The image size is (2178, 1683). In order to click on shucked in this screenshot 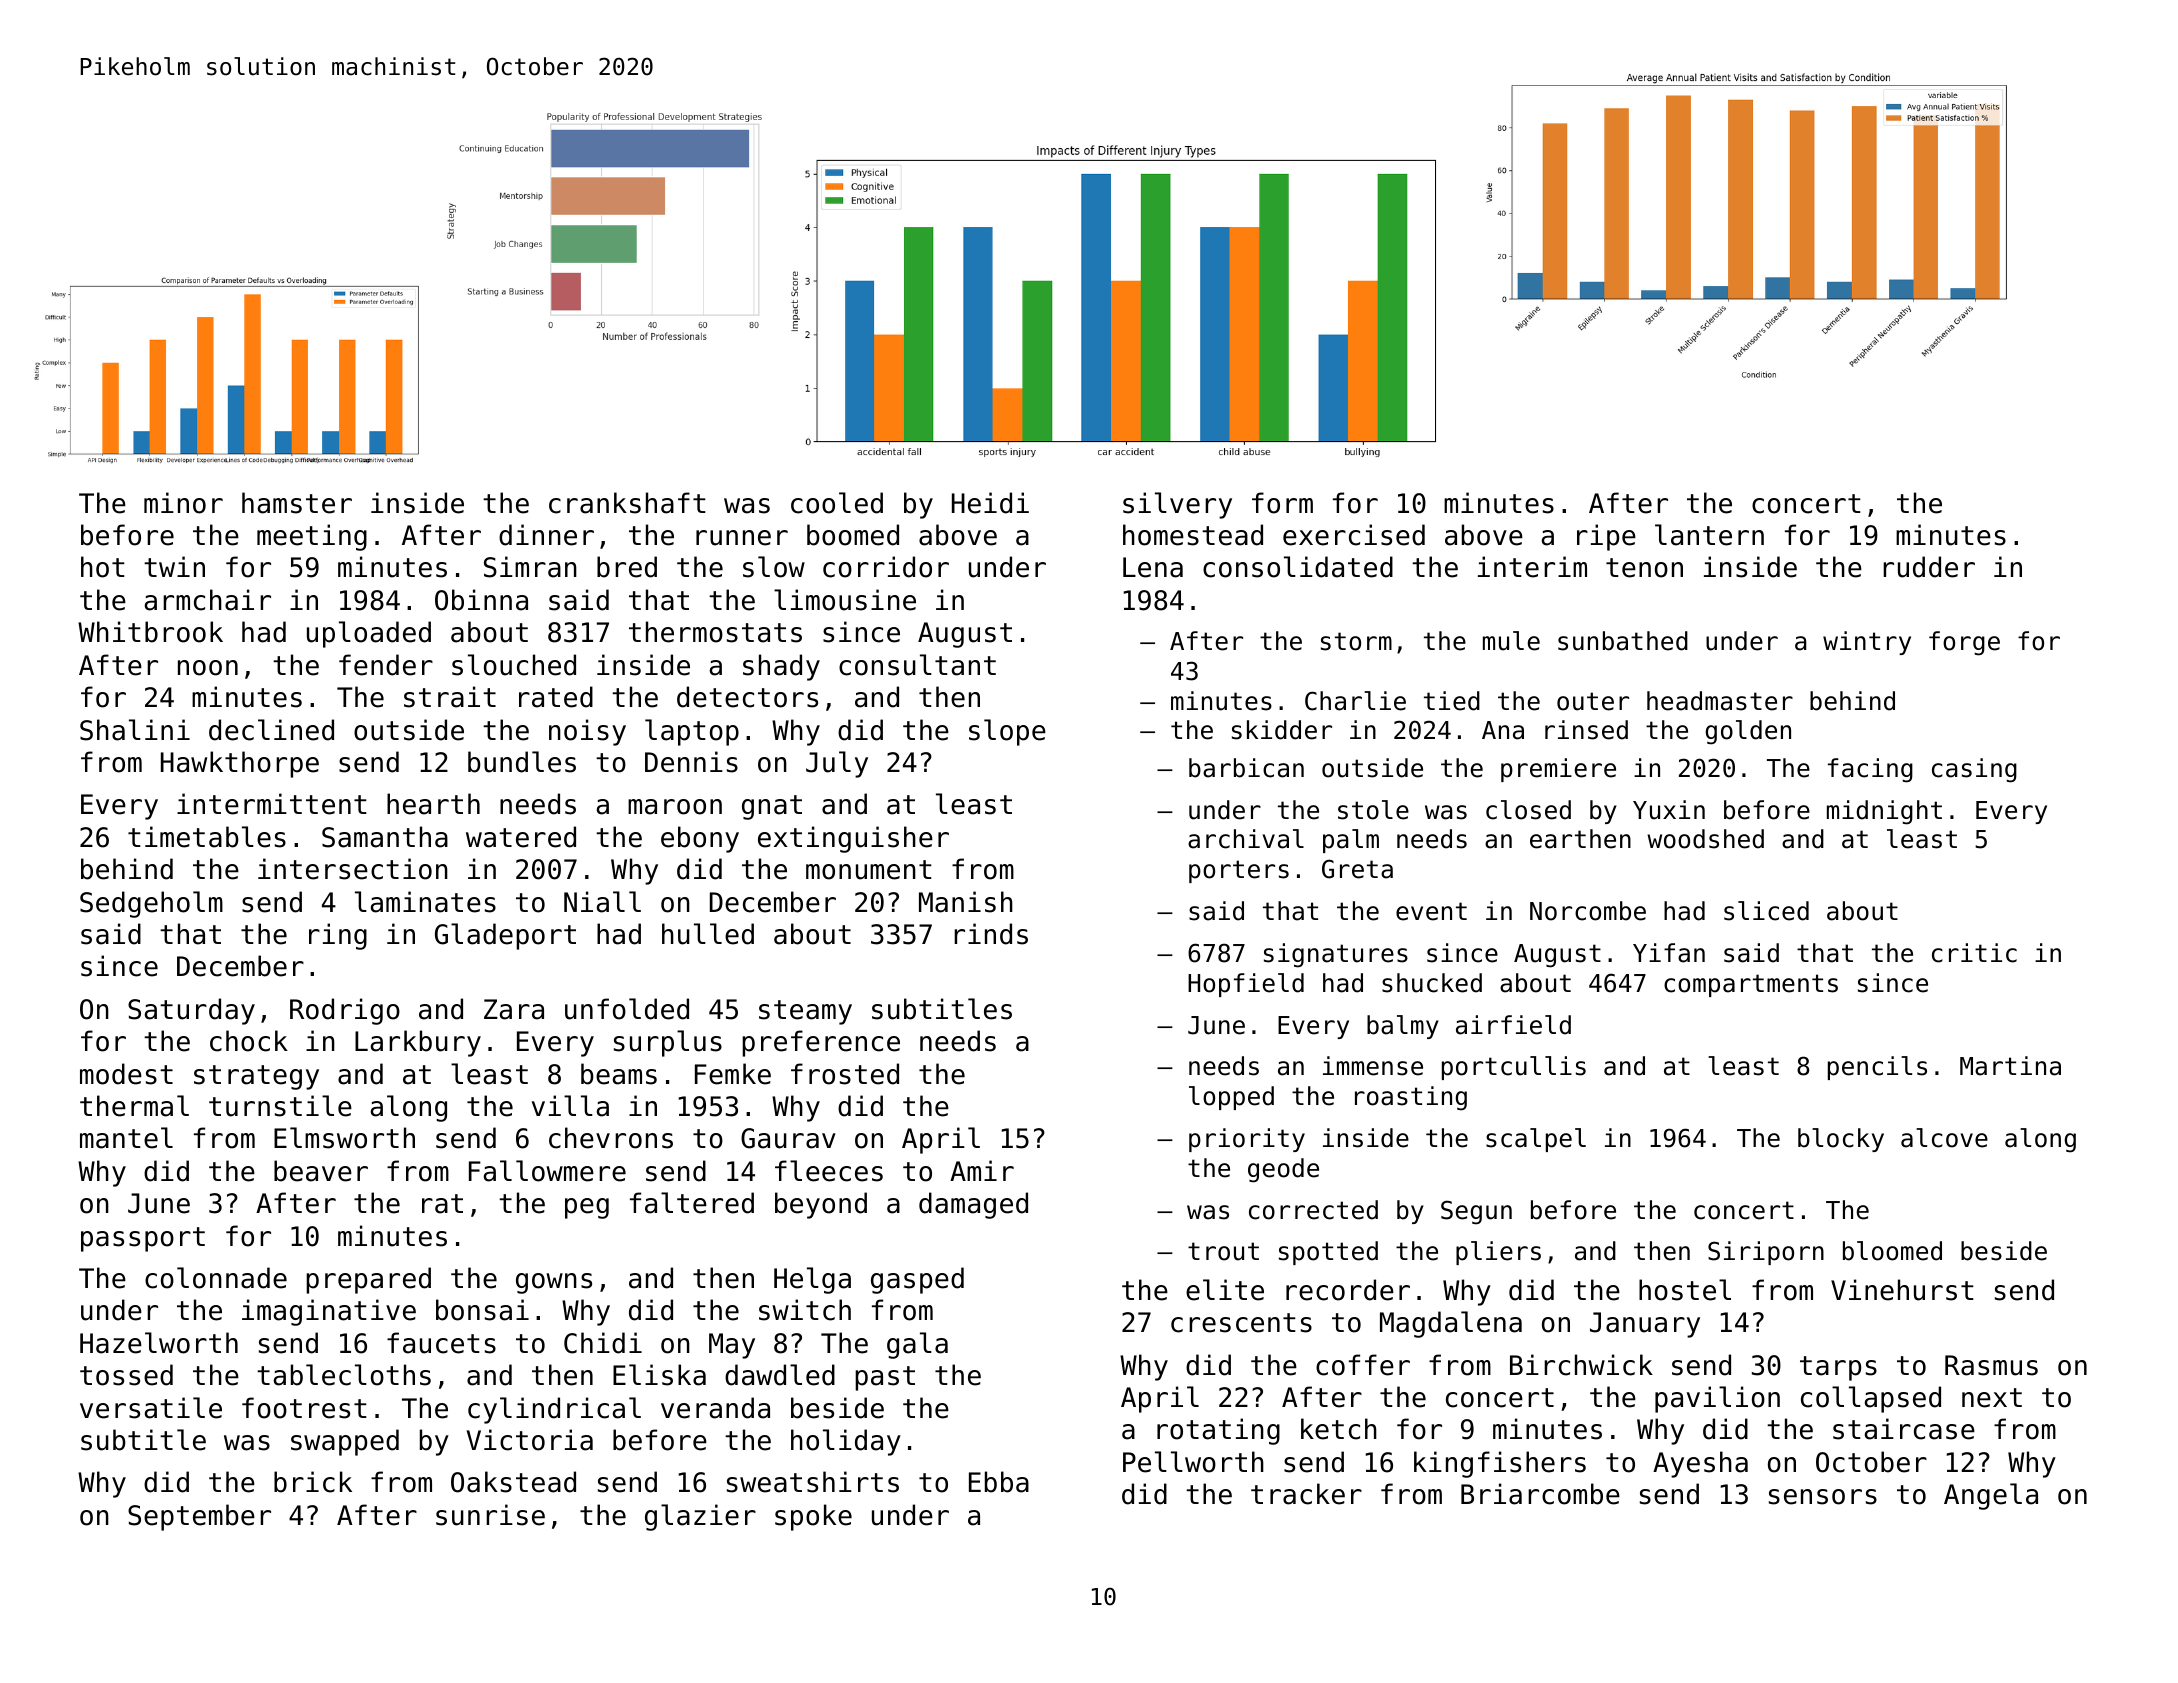, I will do `click(1432, 983)`.
